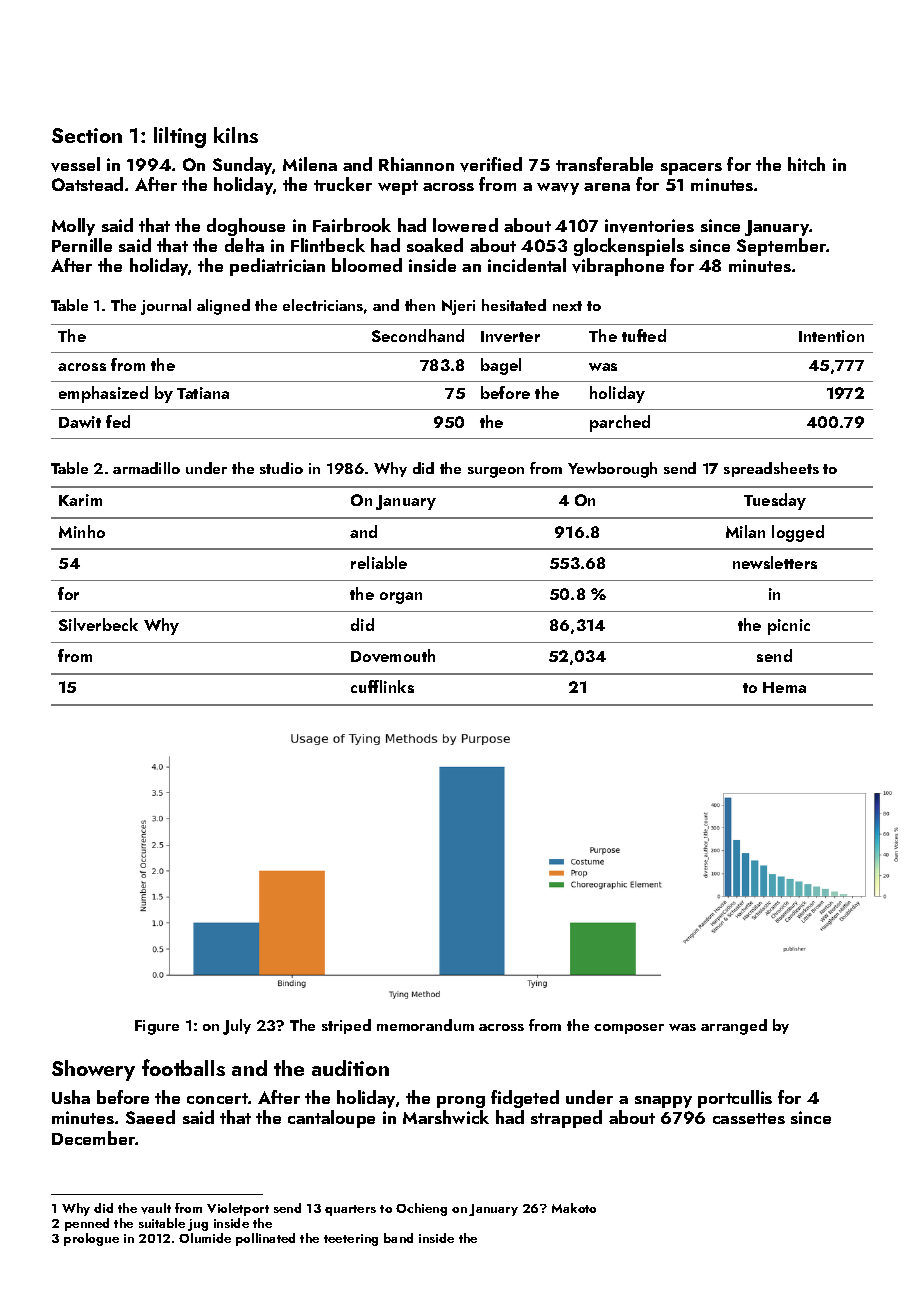  What do you see at coordinates (734, 1027) in the page?
I see `arranged` at bounding box center [734, 1027].
